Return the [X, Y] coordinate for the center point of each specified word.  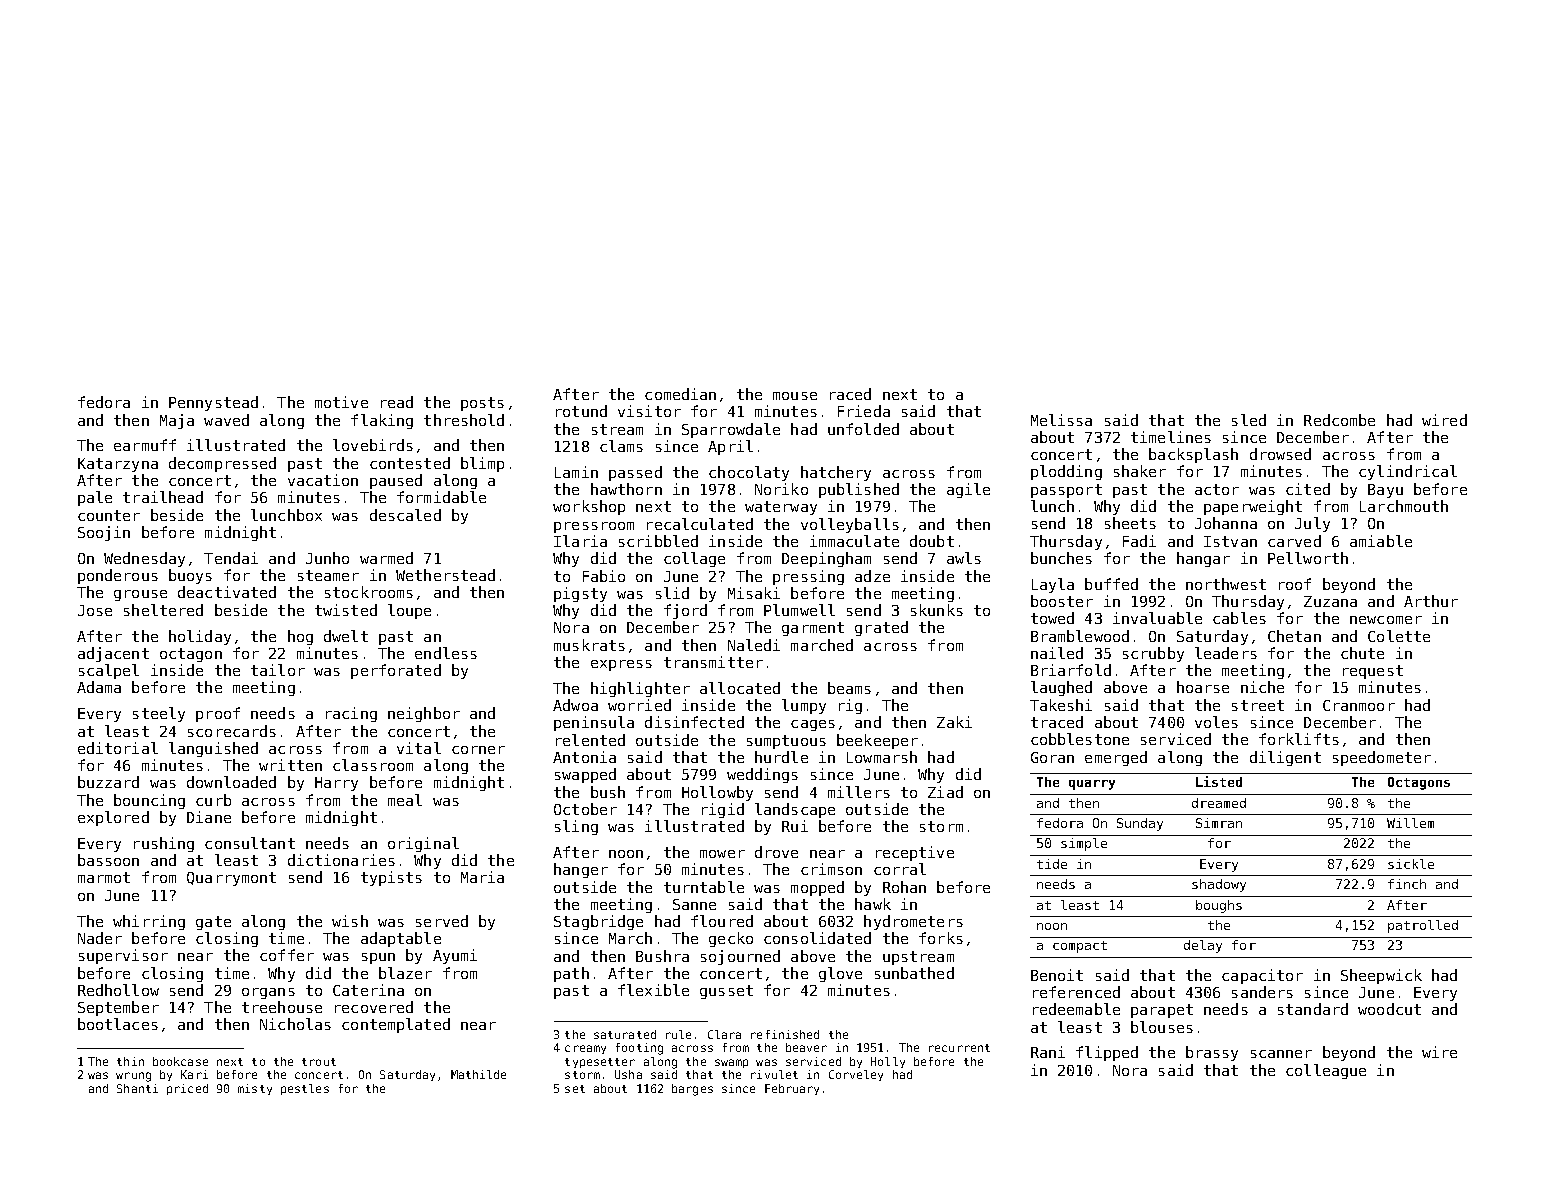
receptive [915, 853]
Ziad [945, 792]
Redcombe [1339, 420]
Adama [99, 687]
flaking [382, 421]
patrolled [1423, 926]
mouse [795, 396]
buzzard [108, 782]
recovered [374, 1007]
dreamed [1219, 803]
